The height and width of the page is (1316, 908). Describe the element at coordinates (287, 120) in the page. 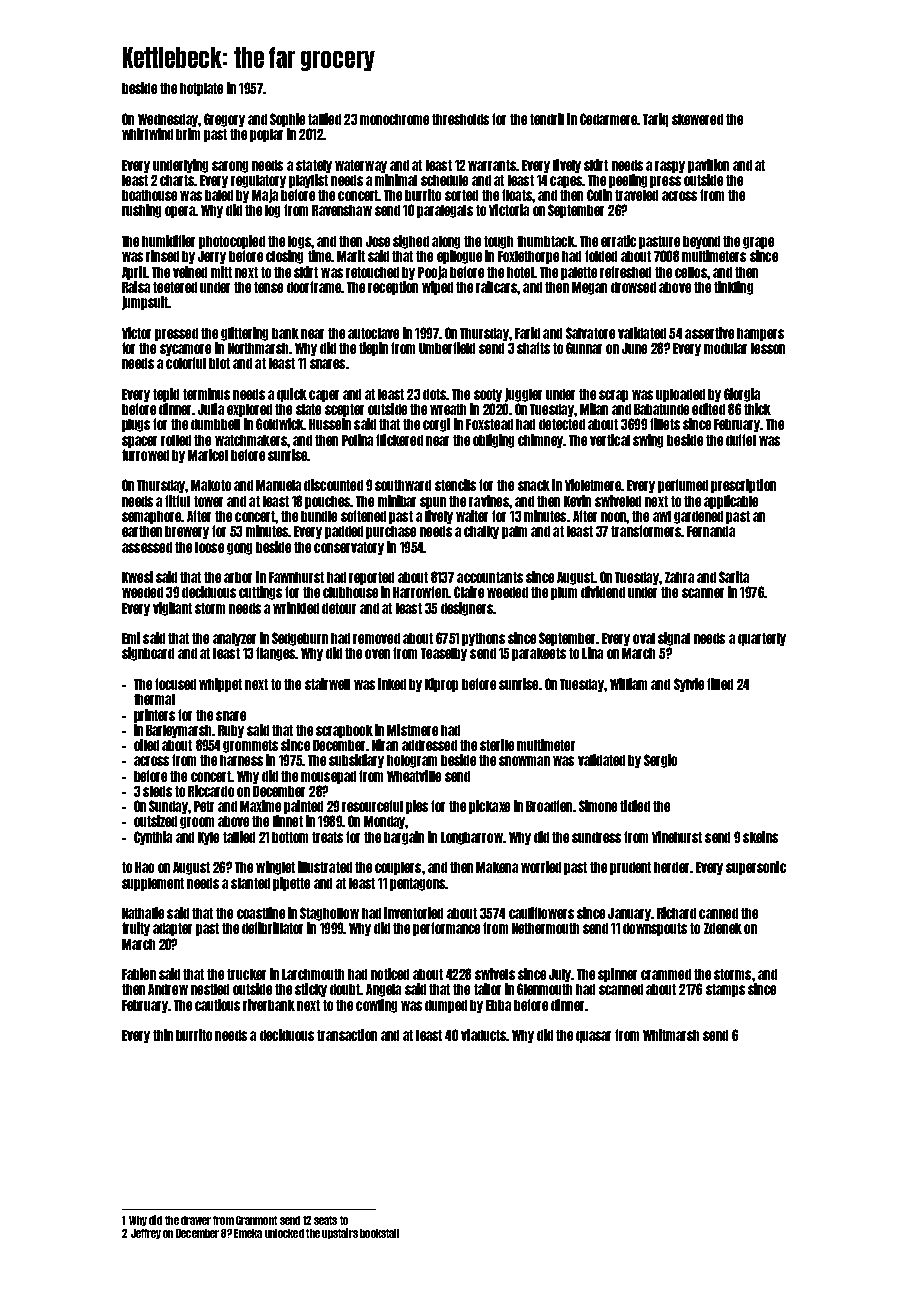

I see `Sophie` at that location.
